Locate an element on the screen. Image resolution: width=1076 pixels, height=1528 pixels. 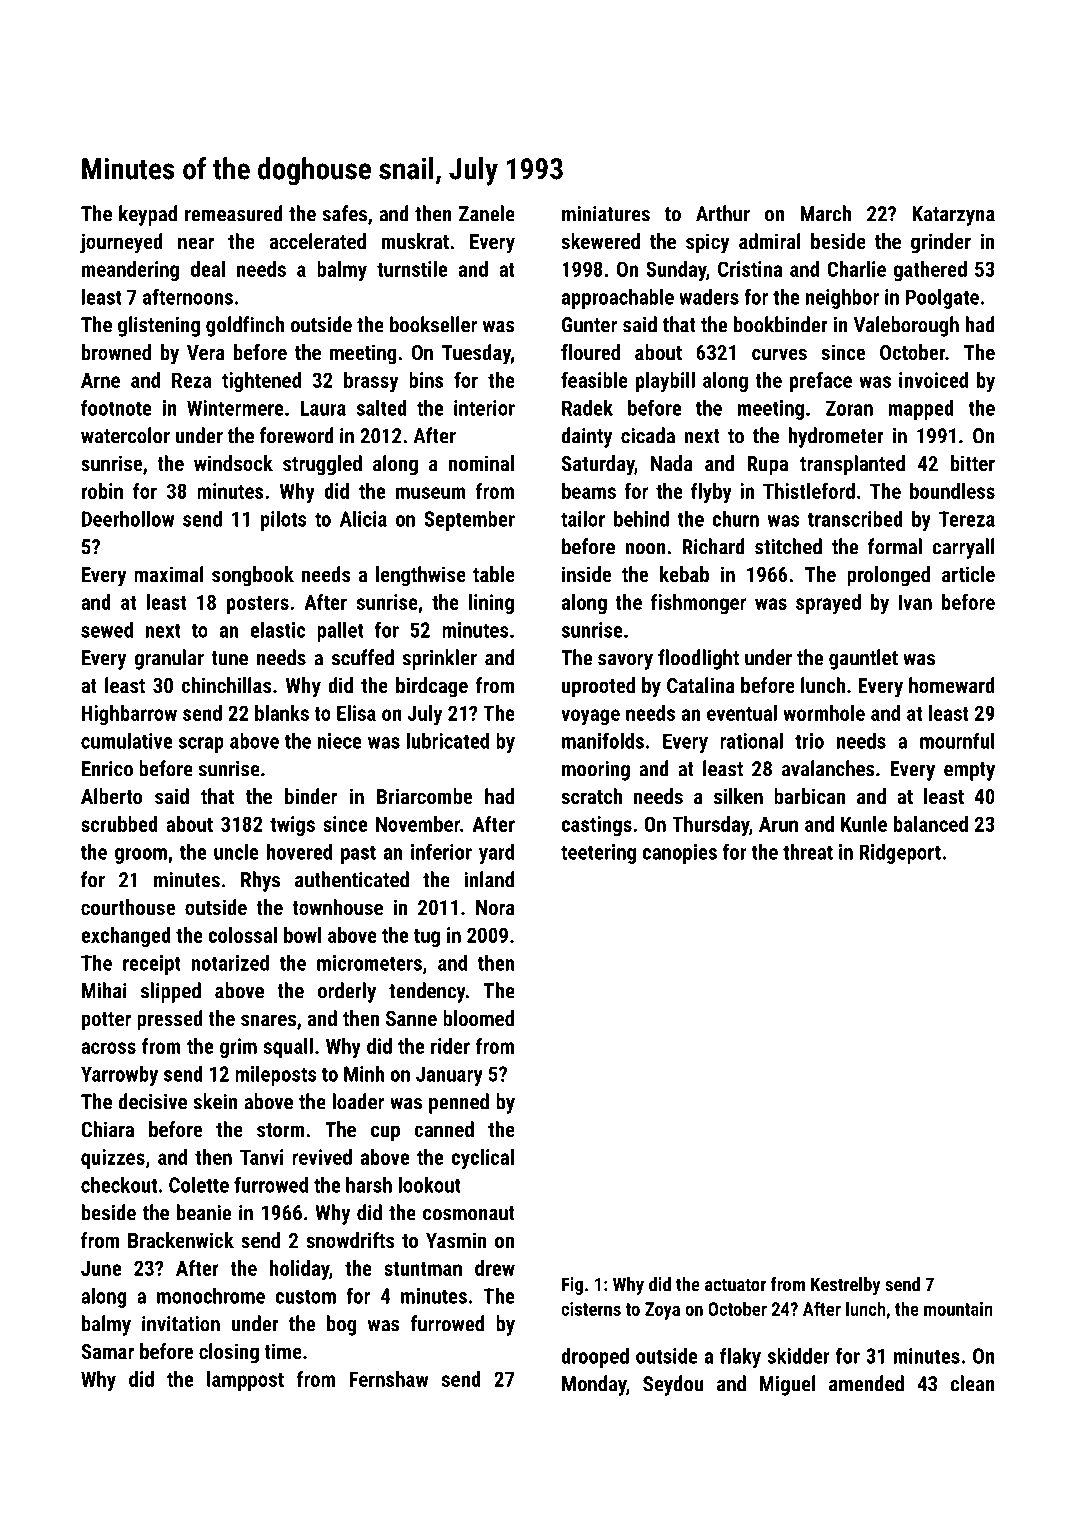
remeasured is located at coordinates (234, 213).
